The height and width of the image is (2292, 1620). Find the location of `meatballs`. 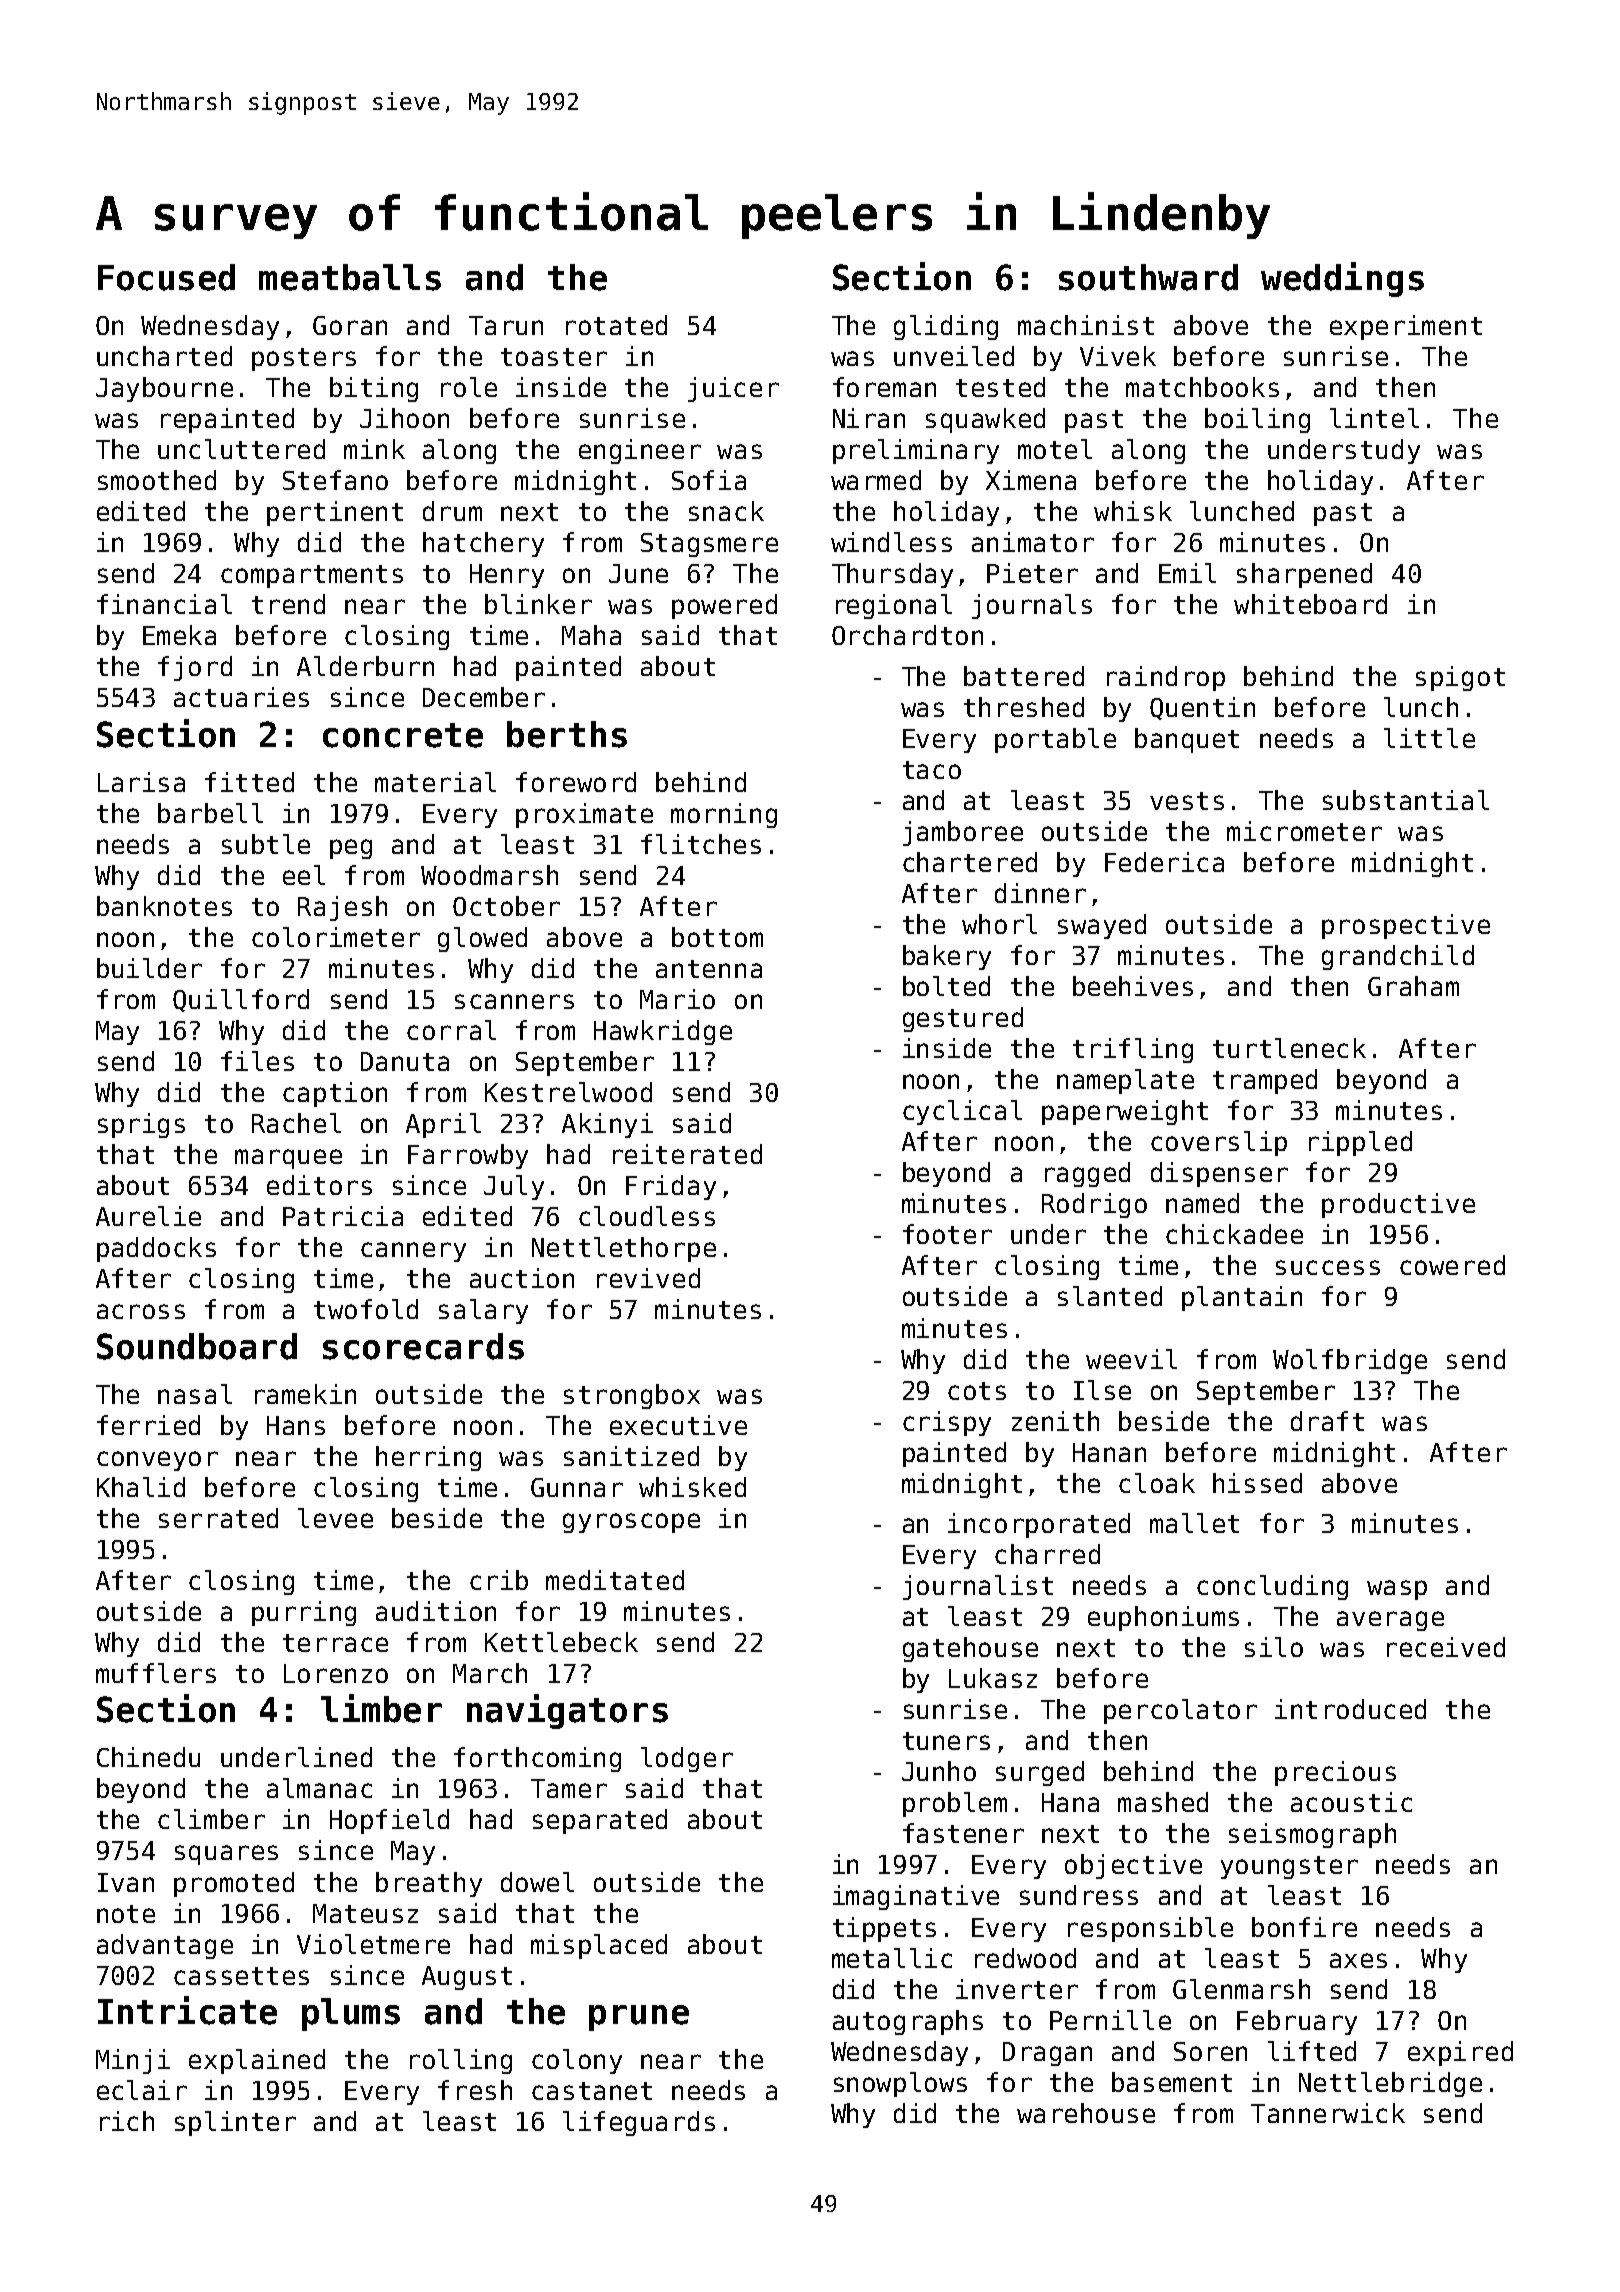

meatballs is located at coordinates (350, 277).
